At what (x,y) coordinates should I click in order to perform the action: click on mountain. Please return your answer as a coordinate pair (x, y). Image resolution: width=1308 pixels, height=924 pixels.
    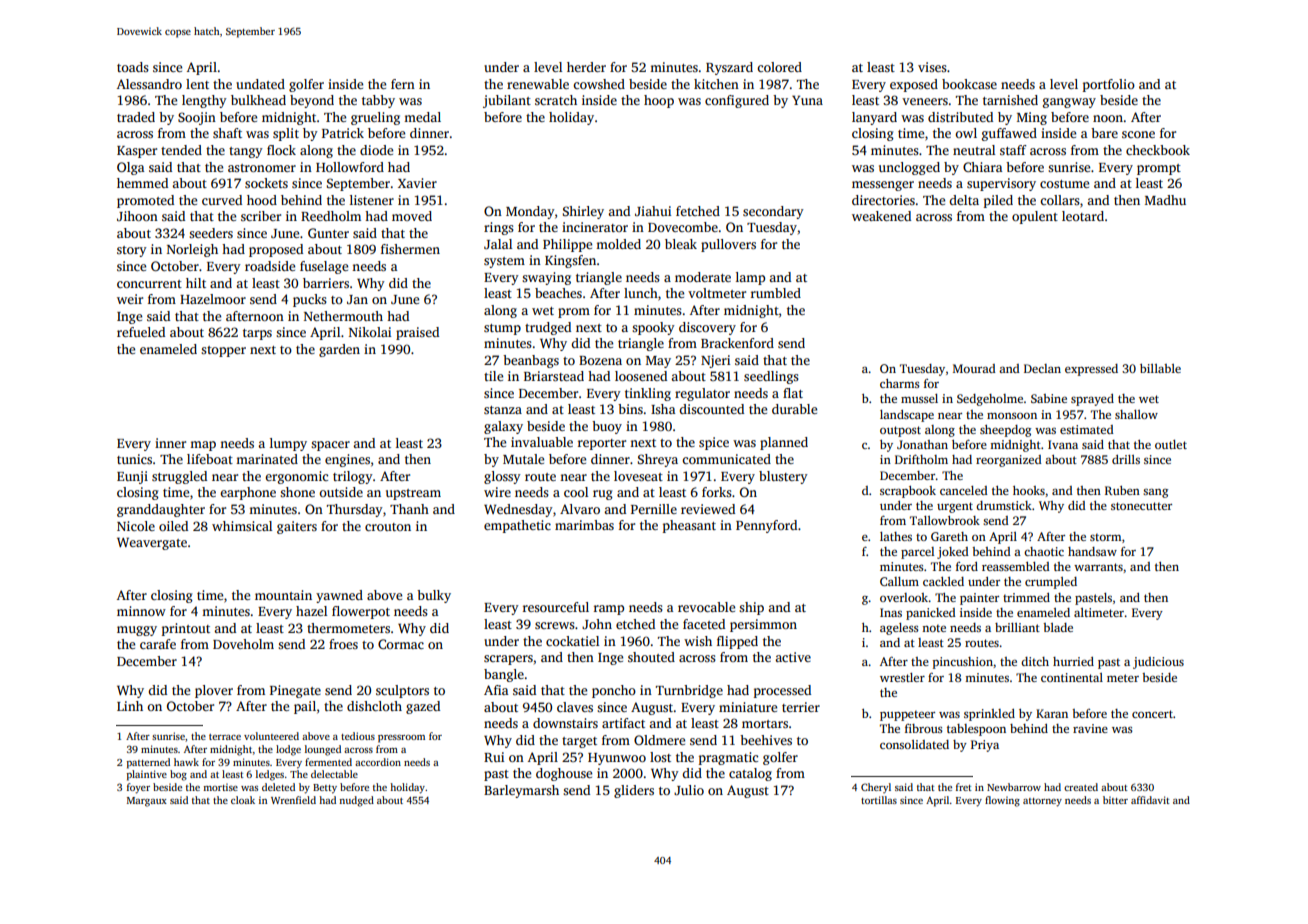
    Looking at the image, I should click on (283, 595).
